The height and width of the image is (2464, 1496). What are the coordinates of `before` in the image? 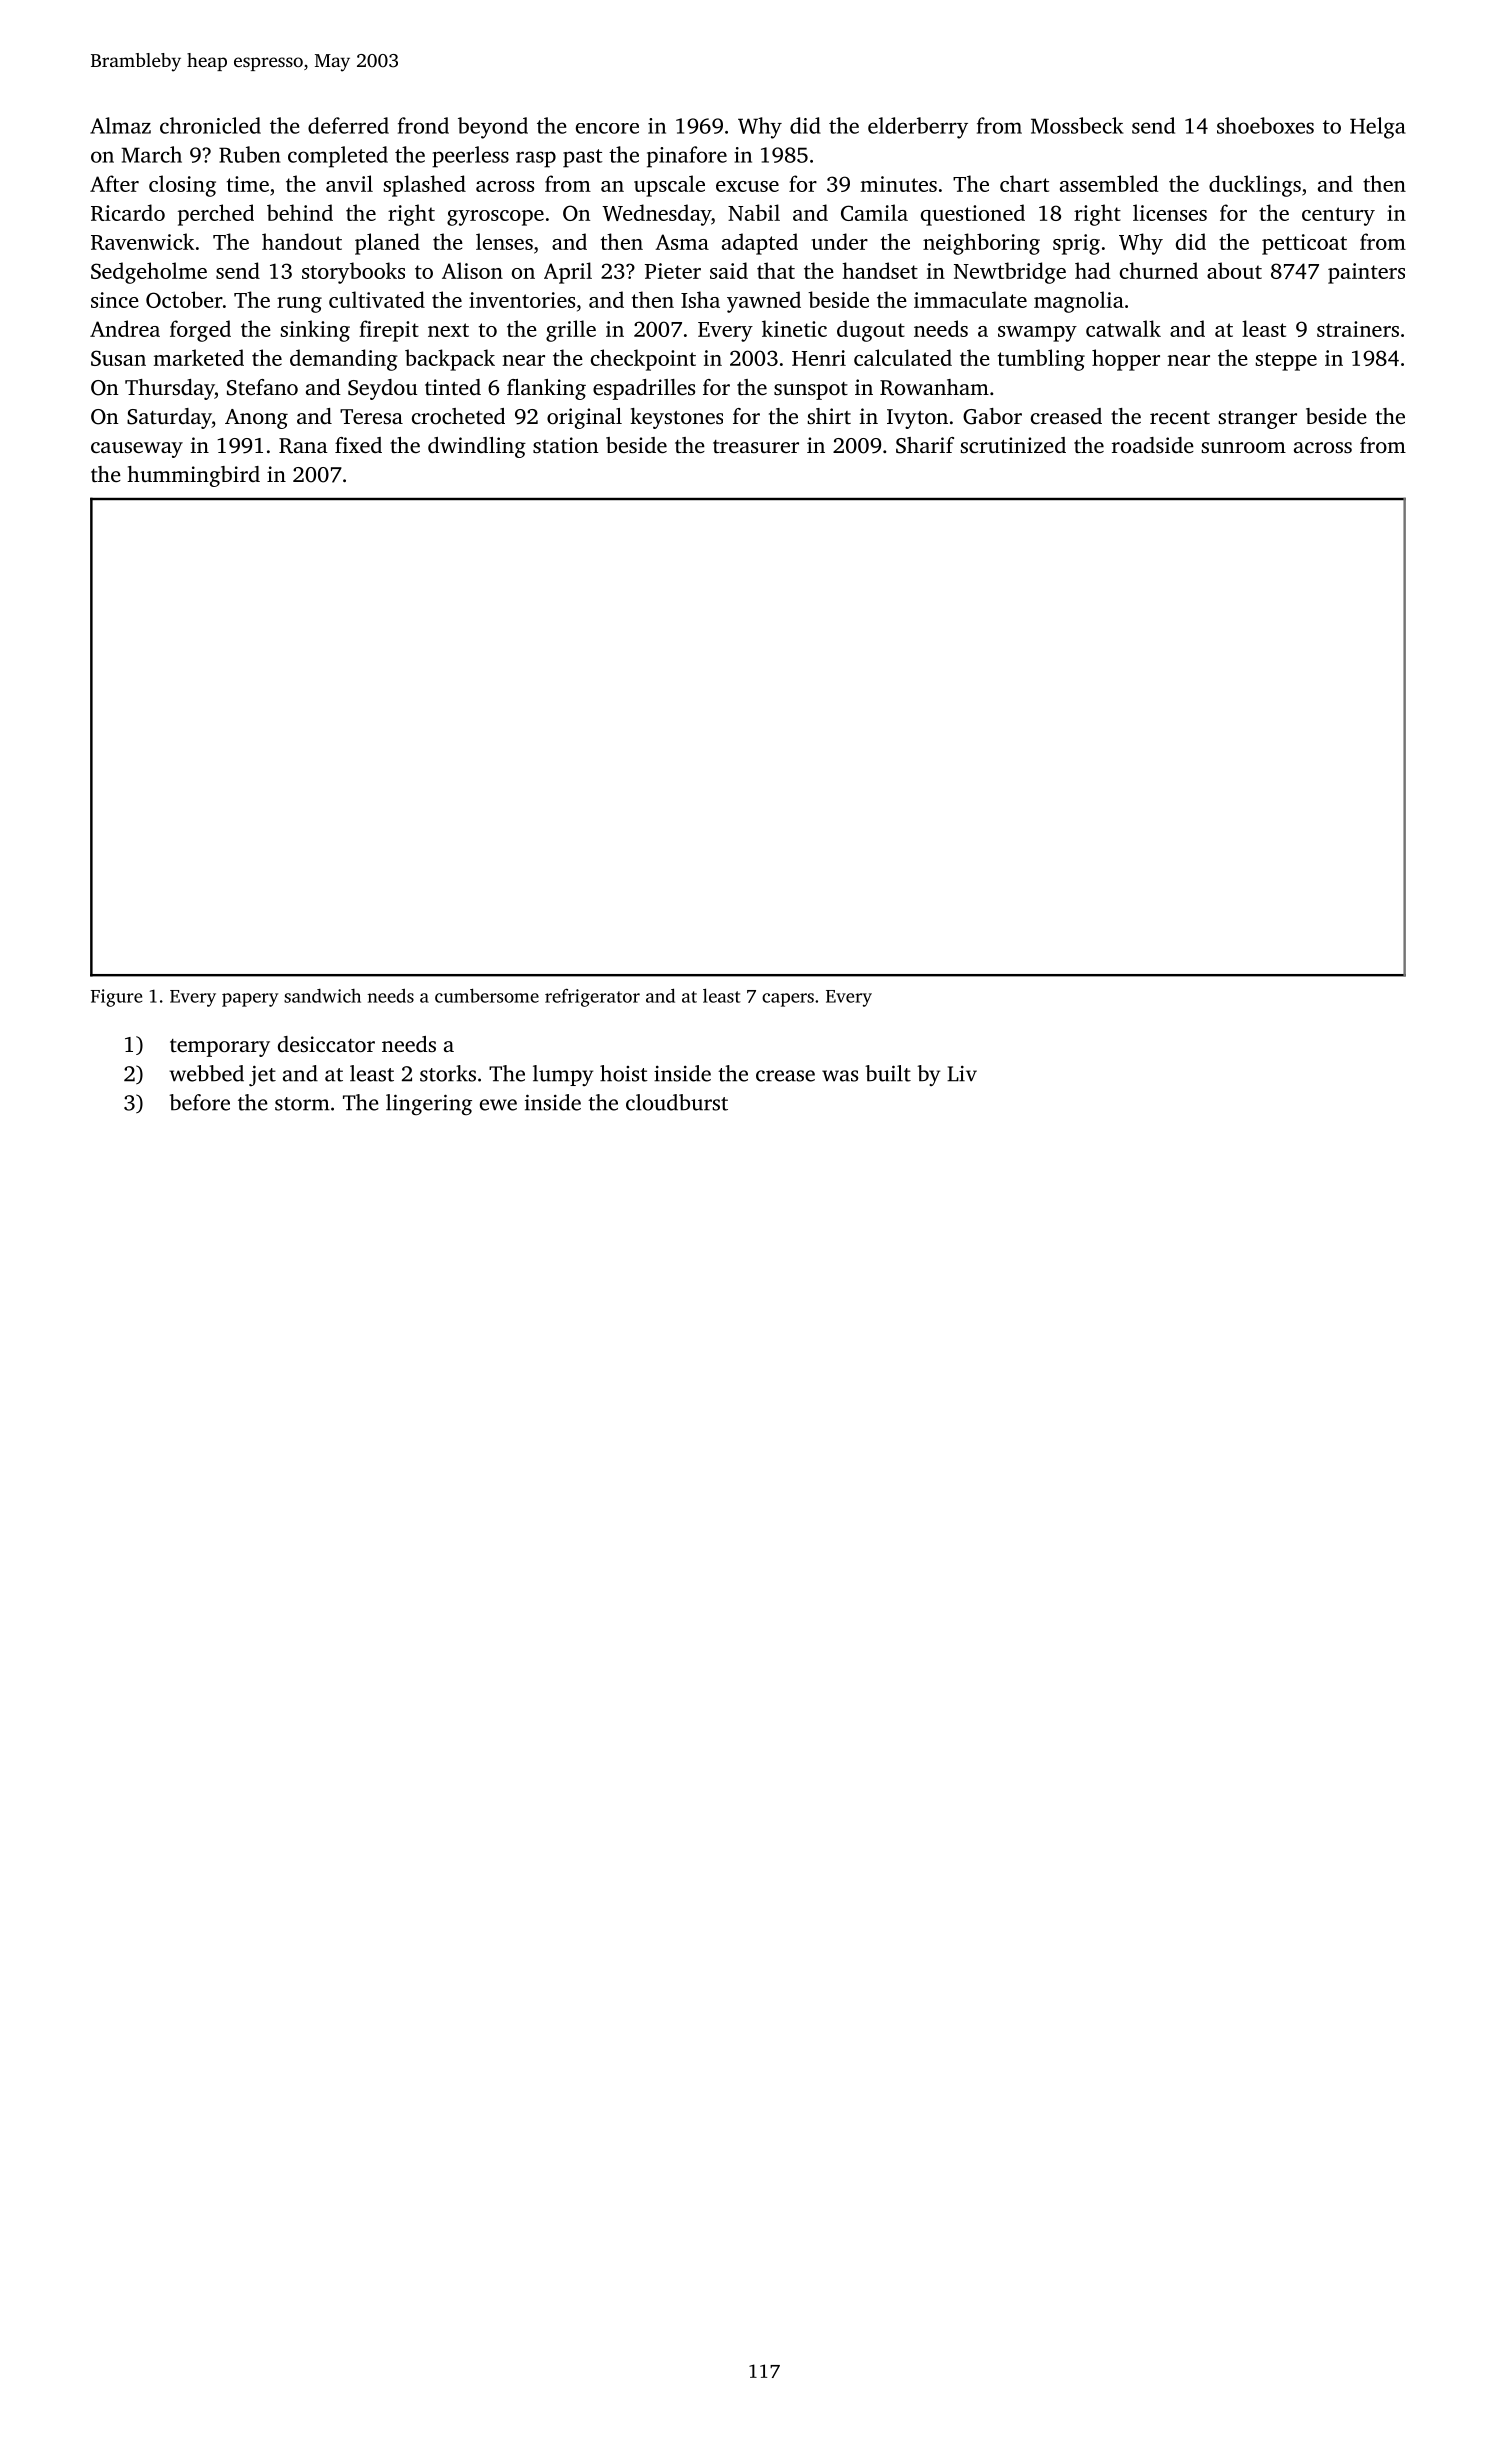 It's located at (199, 1102).
